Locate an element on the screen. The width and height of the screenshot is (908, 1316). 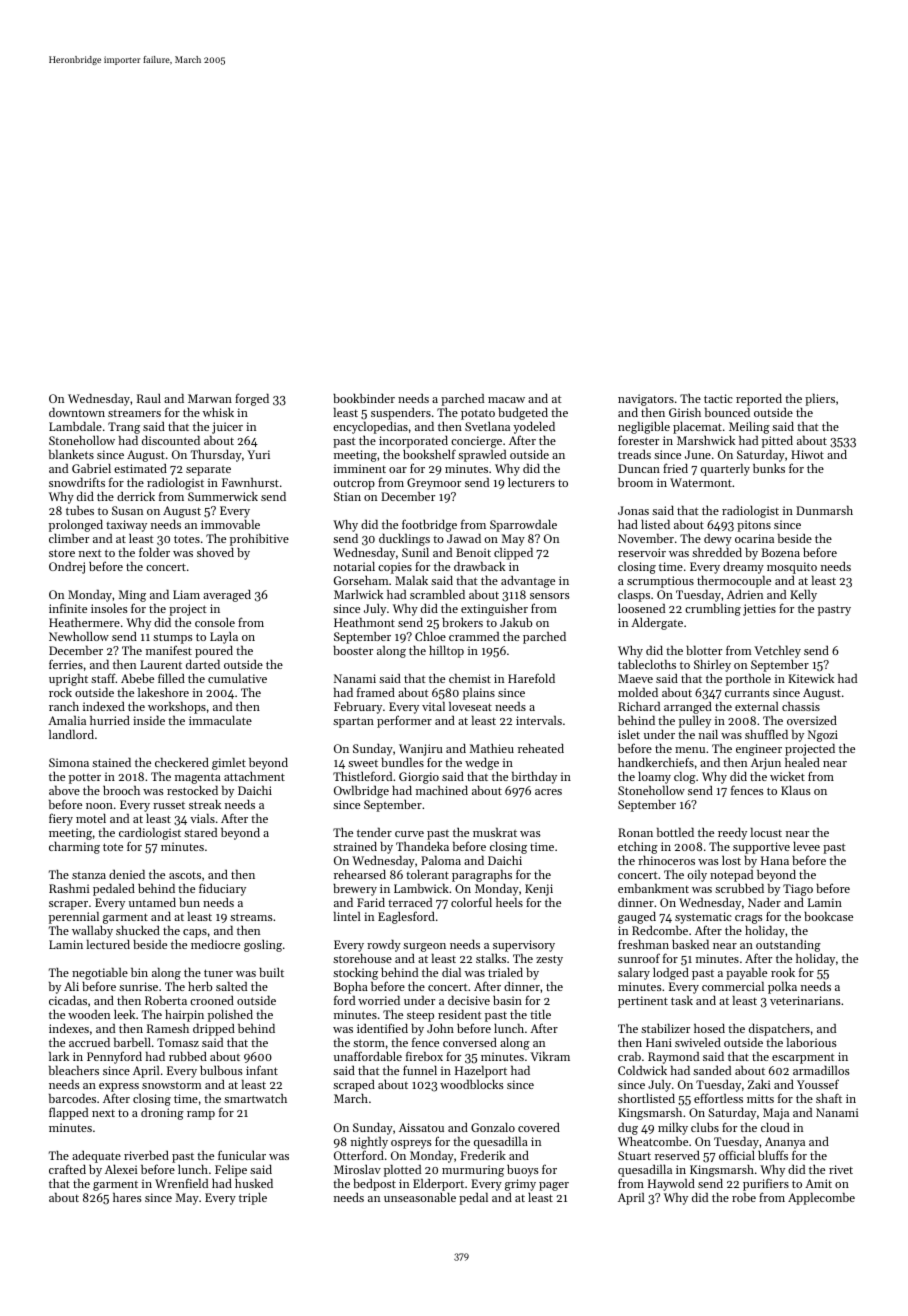
worried is located at coordinates (379, 1000).
